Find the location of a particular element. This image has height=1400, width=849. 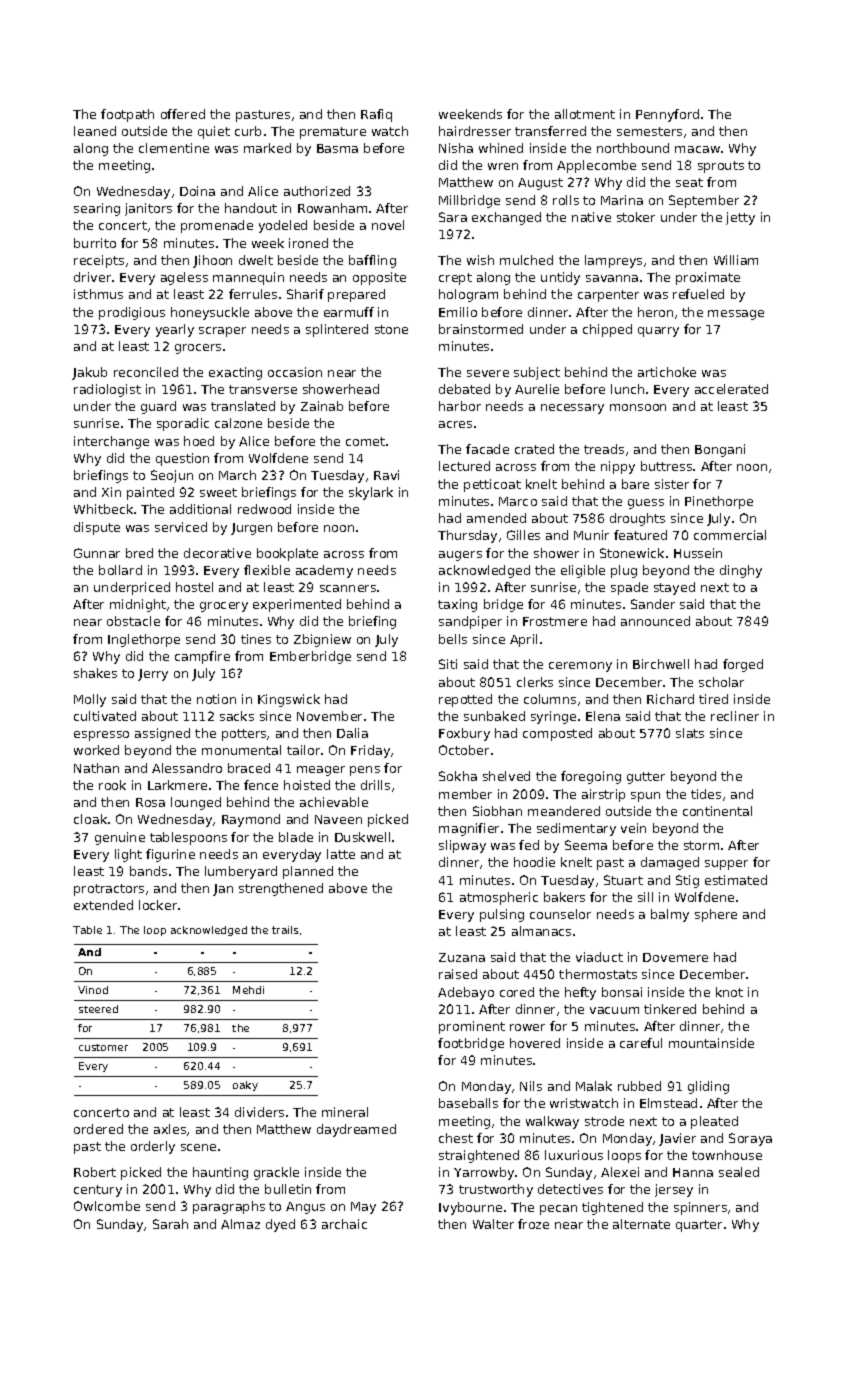

clementine is located at coordinates (174, 148).
